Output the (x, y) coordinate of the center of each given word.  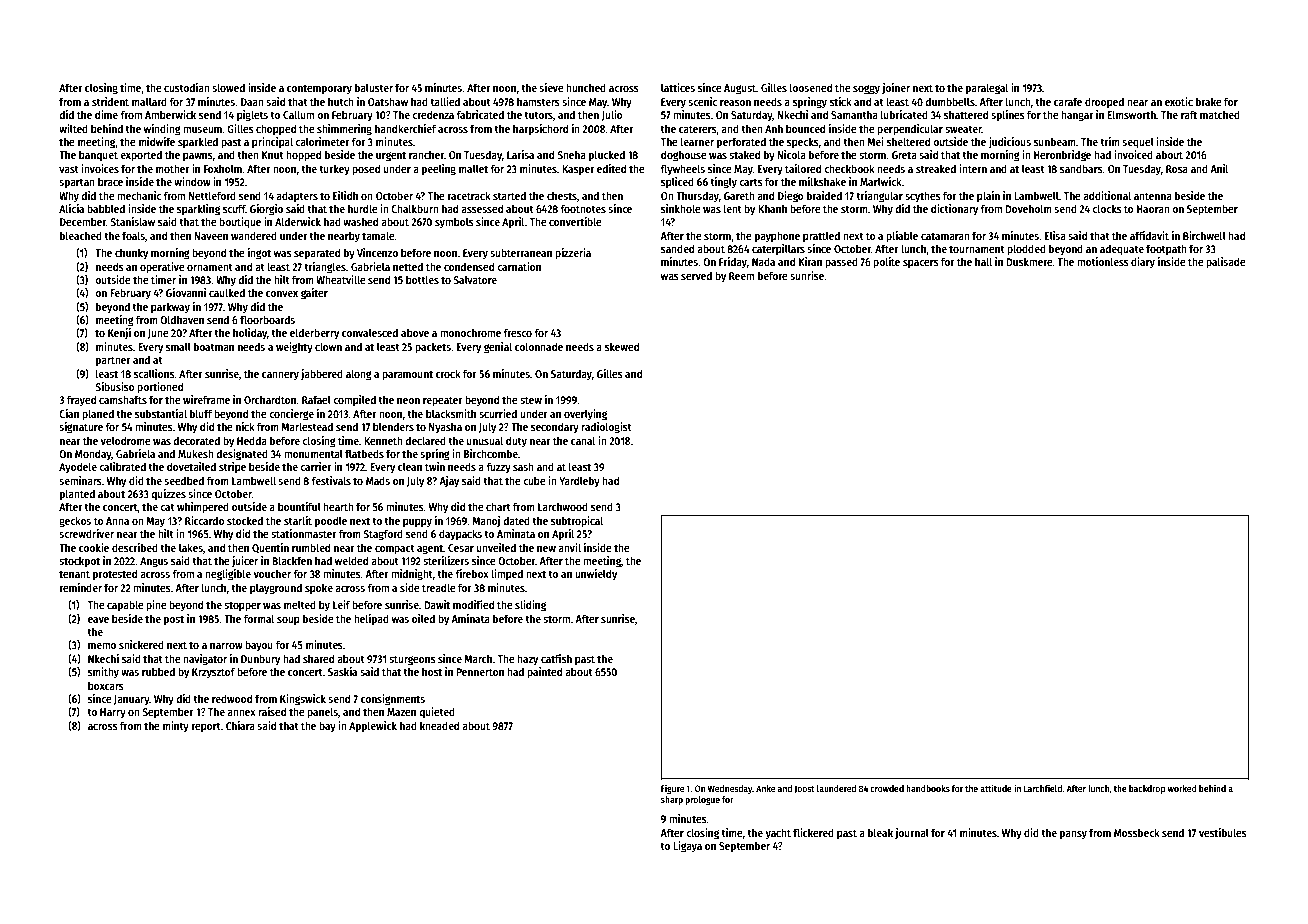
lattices (678, 87)
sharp (672, 800)
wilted (73, 128)
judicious (1010, 142)
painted (544, 673)
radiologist (606, 428)
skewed (622, 346)
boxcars (106, 685)
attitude (996, 788)
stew (531, 400)
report (206, 727)
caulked (227, 292)
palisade (1226, 263)
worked (1182, 788)
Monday (93, 455)
